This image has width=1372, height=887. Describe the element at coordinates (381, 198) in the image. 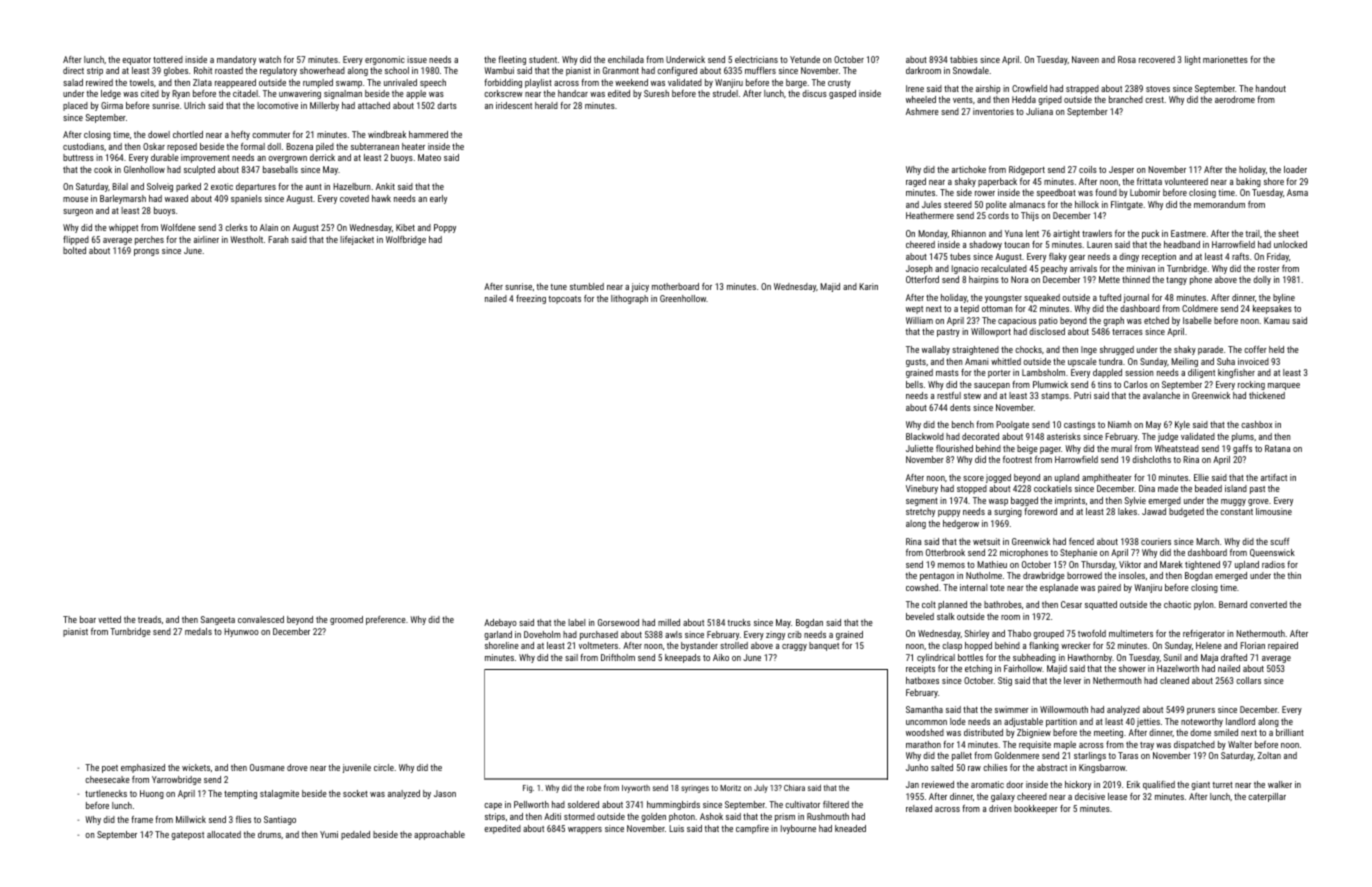

I see `hawk` at that location.
